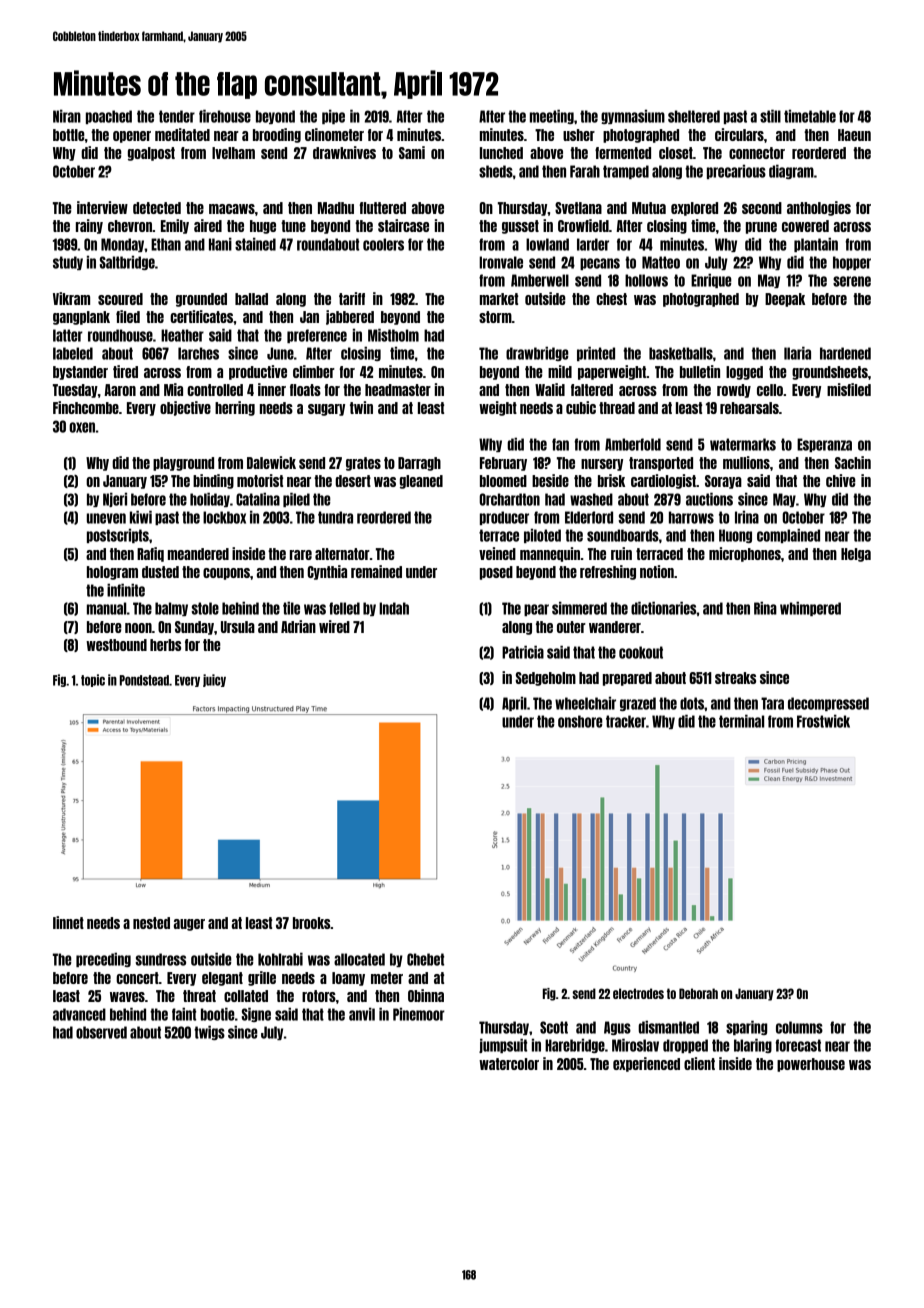 This screenshot has height=1308, width=924. Describe the element at coordinates (799, 1027) in the screenshot. I see `columns` at that location.
